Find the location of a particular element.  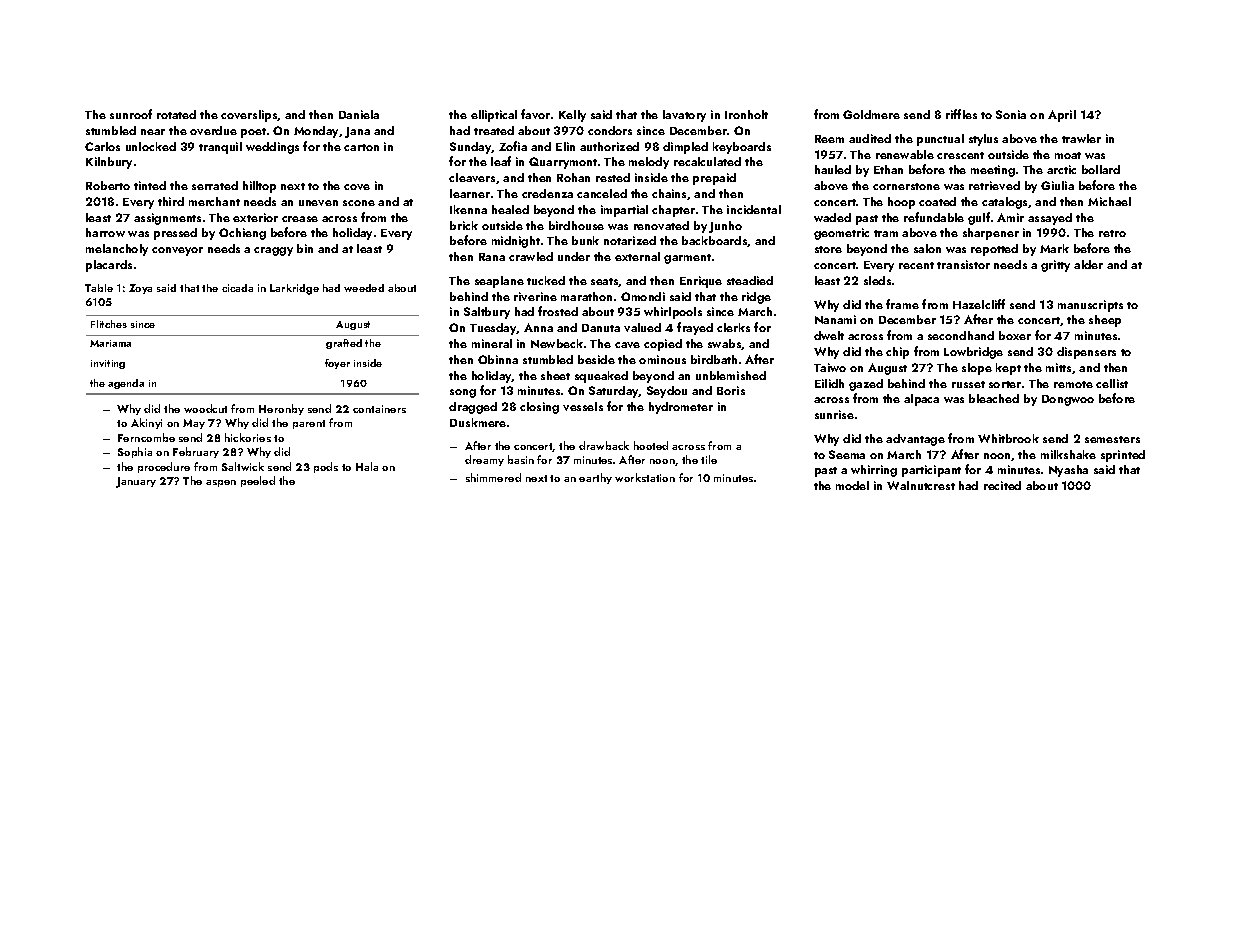

Dongwoo is located at coordinates (1068, 400).
